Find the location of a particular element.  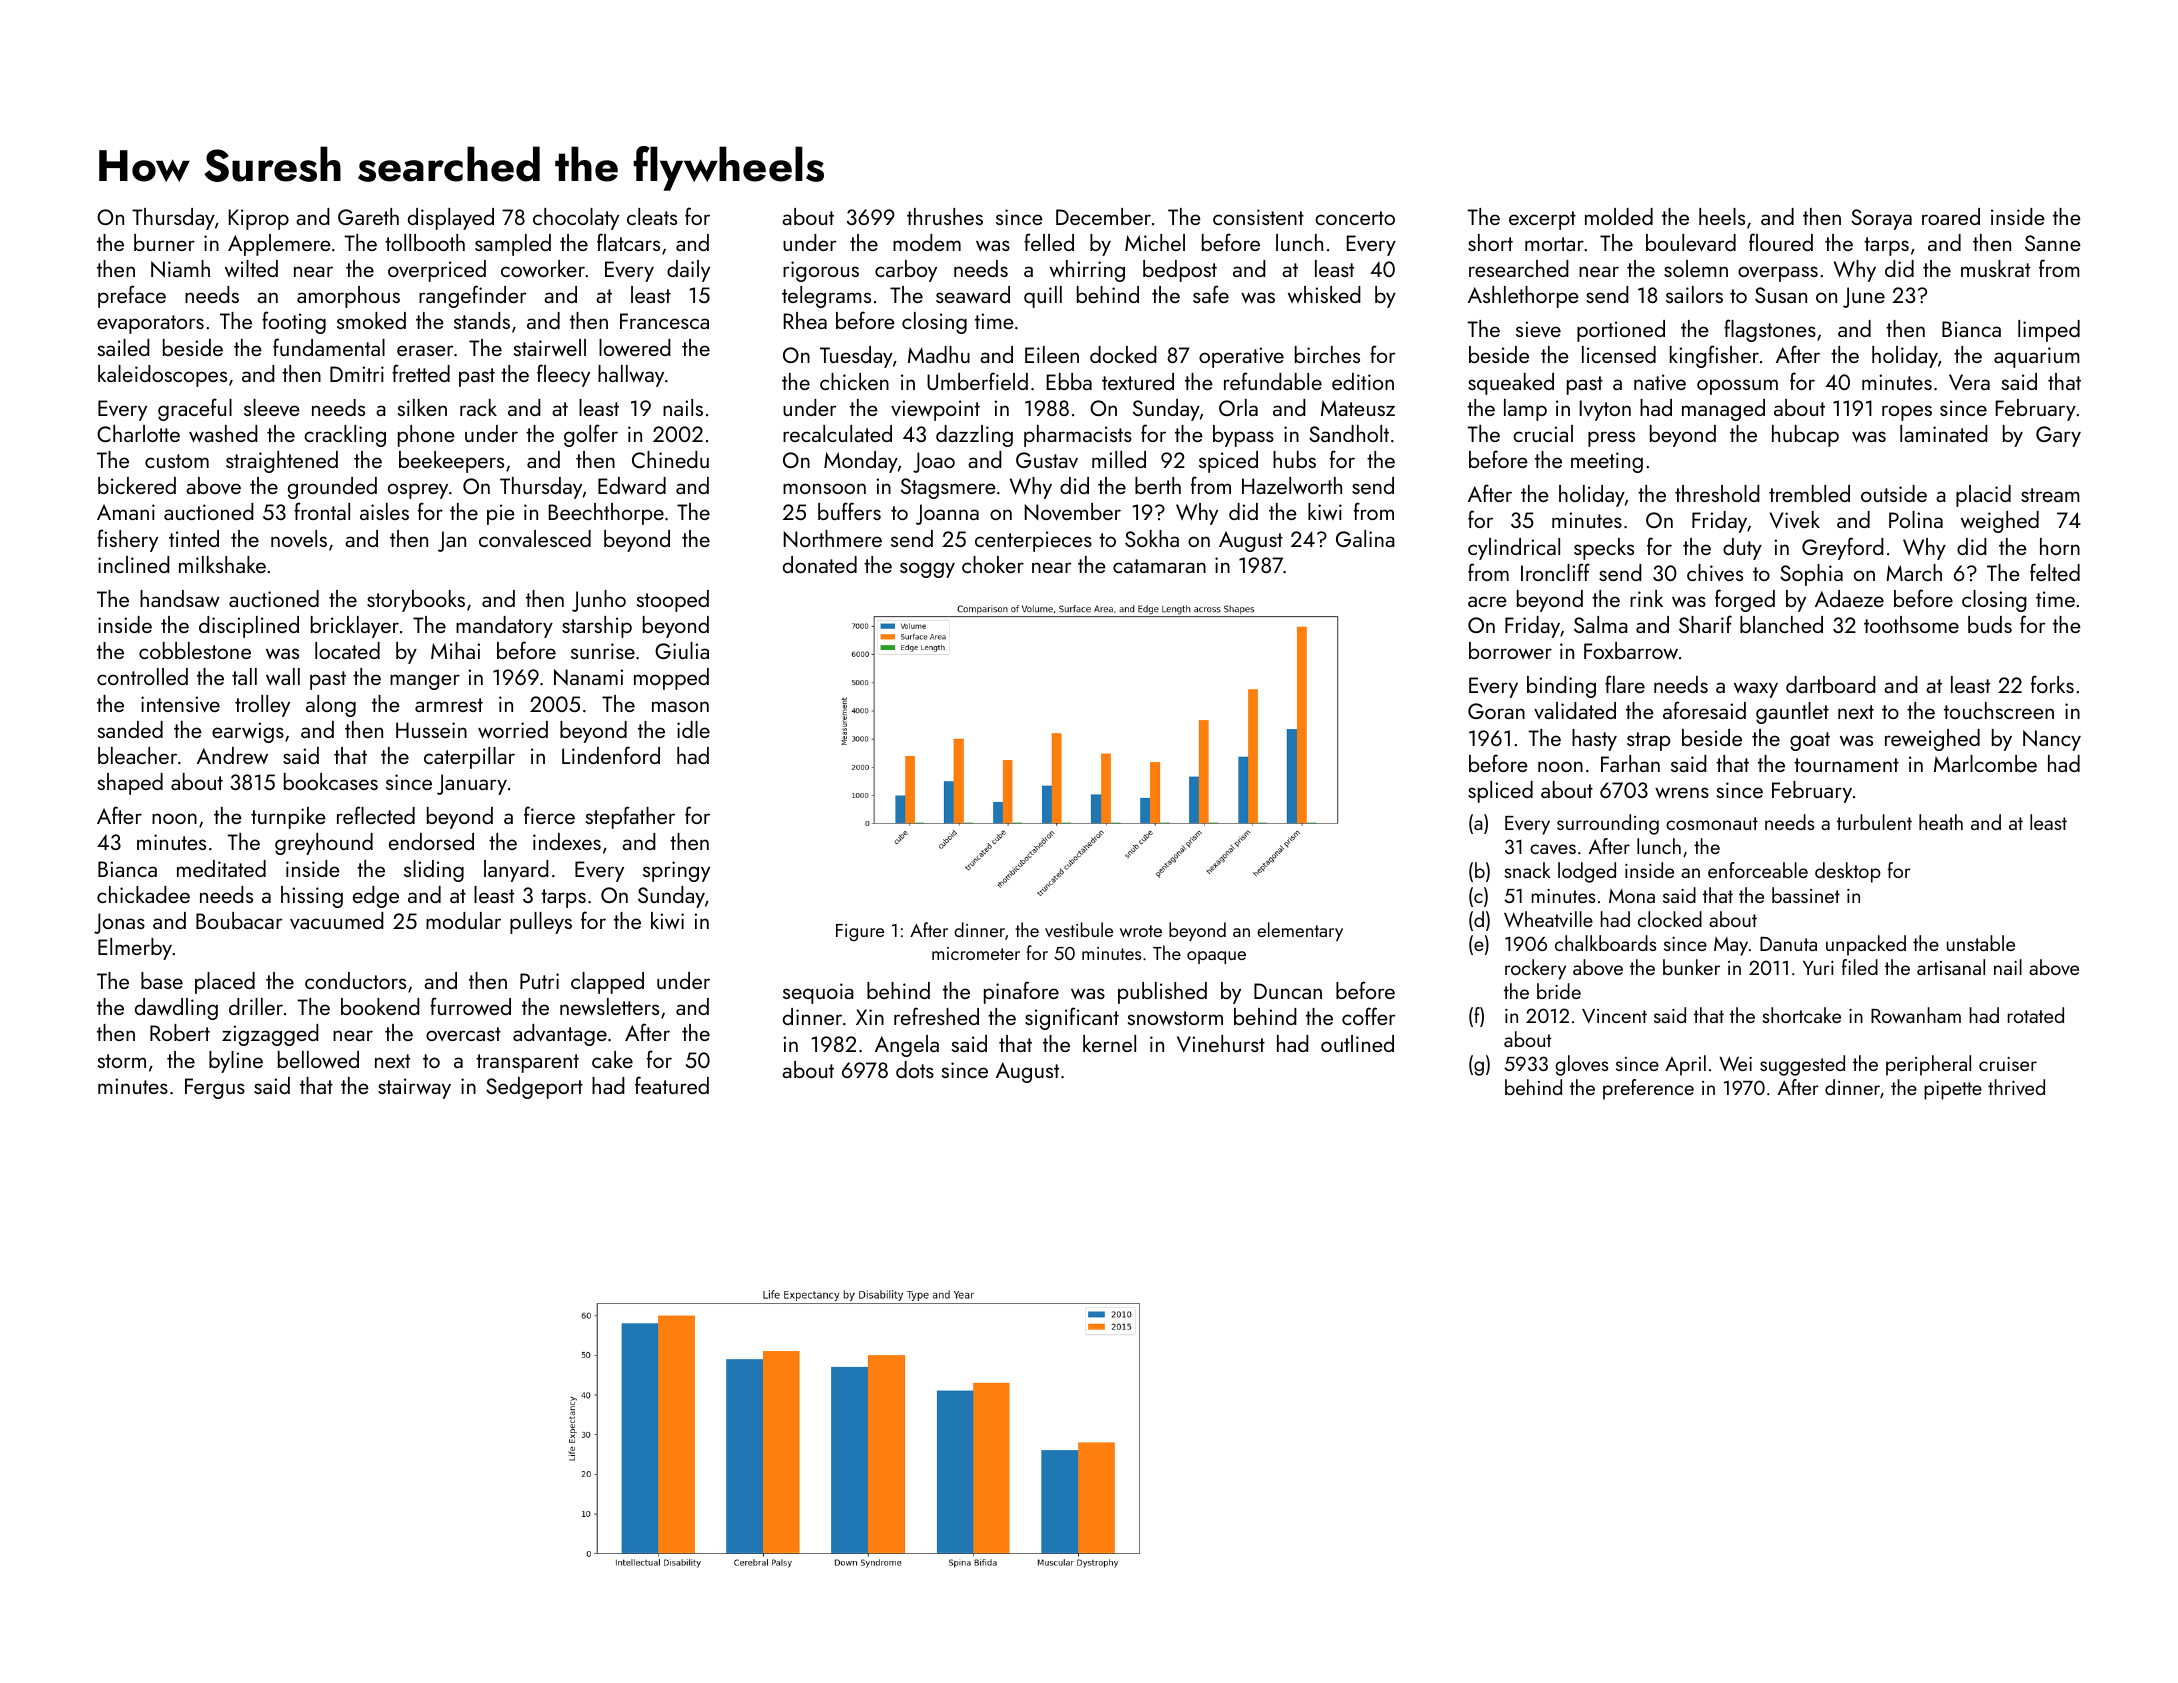

Sophia is located at coordinates (1811, 575).
